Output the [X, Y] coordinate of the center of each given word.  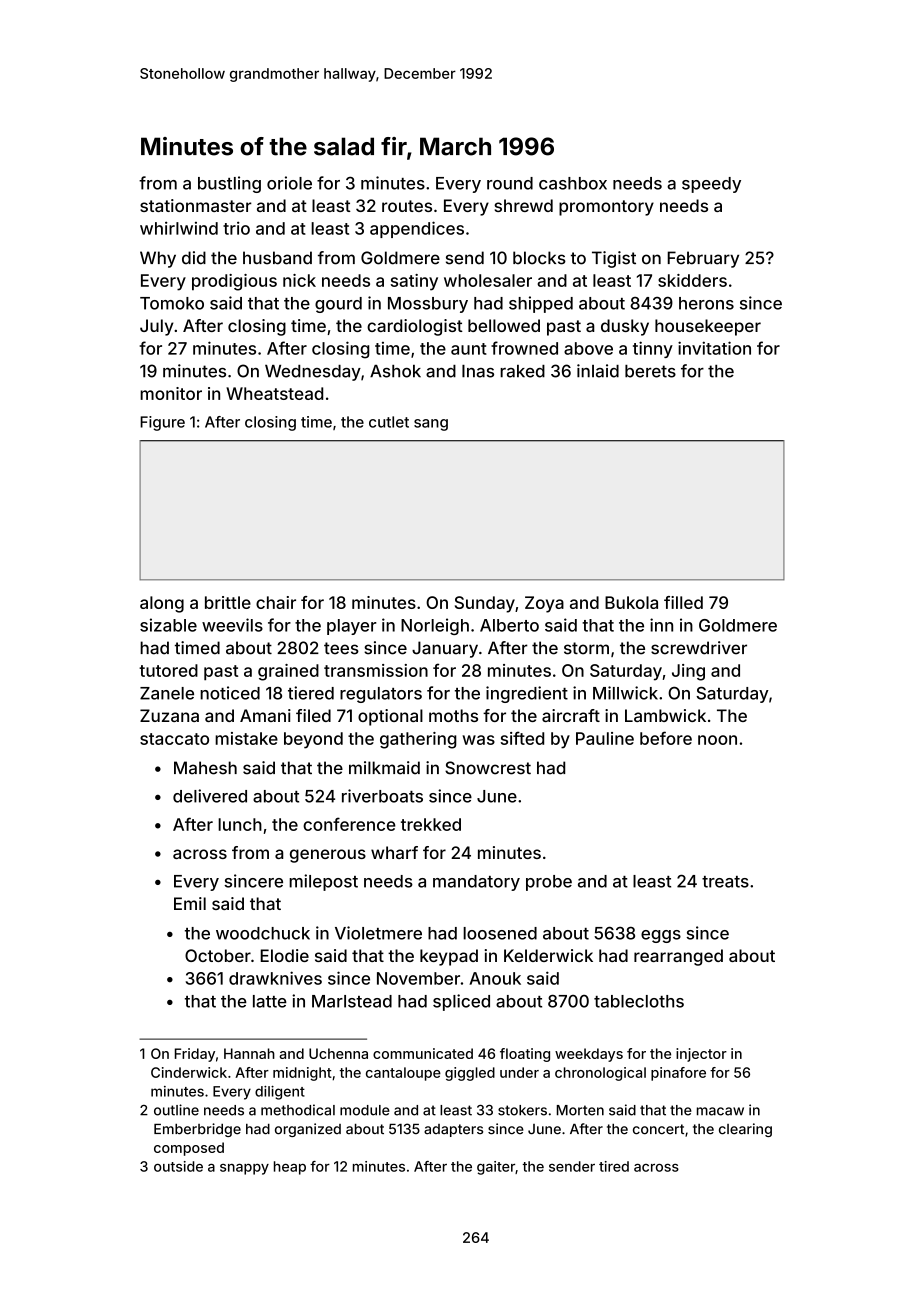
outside [178, 1166]
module [365, 1110]
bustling [229, 184]
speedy [711, 185]
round [510, 183]
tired [614, 1166]
